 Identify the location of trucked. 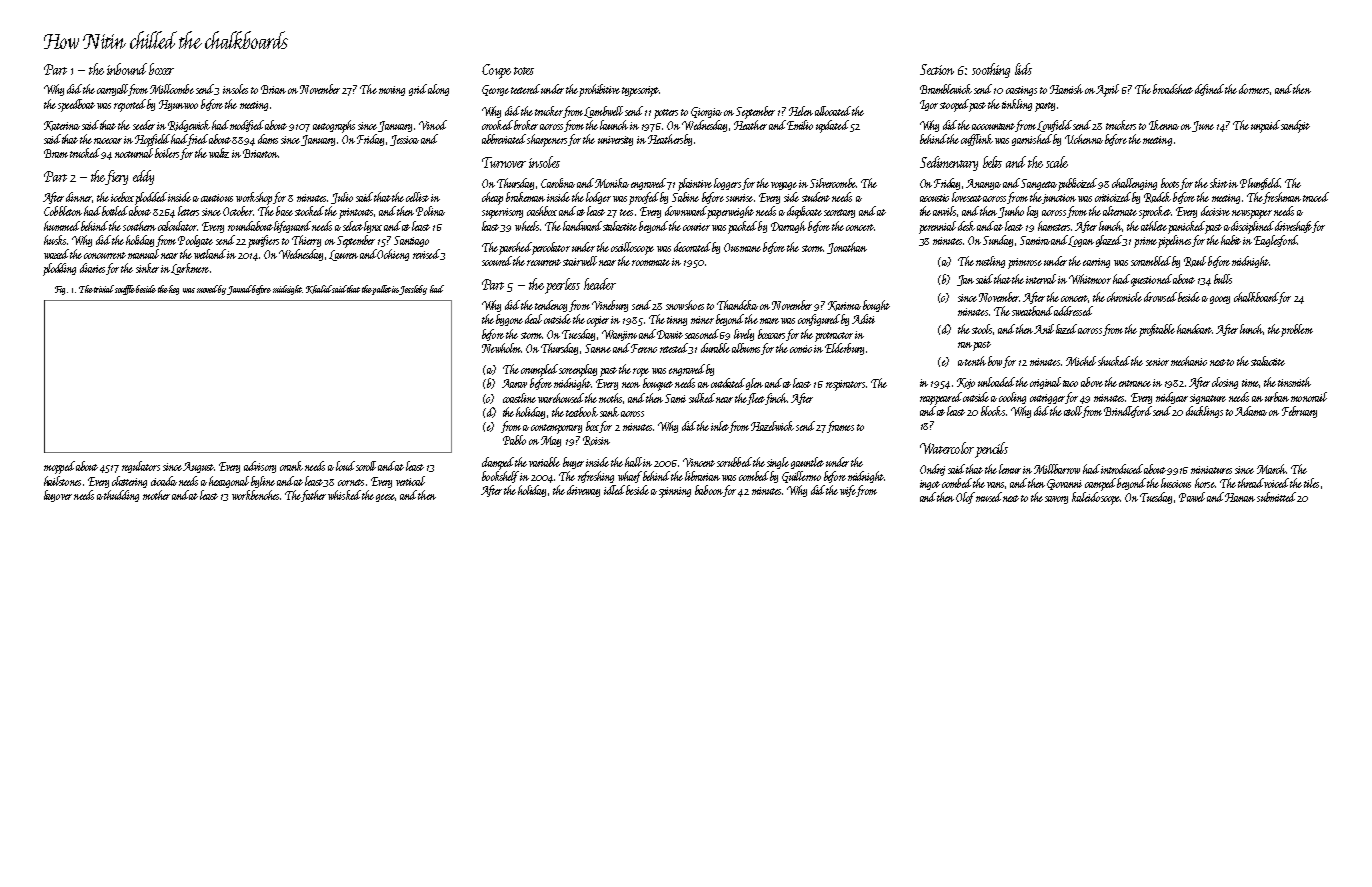
(85, 153).
